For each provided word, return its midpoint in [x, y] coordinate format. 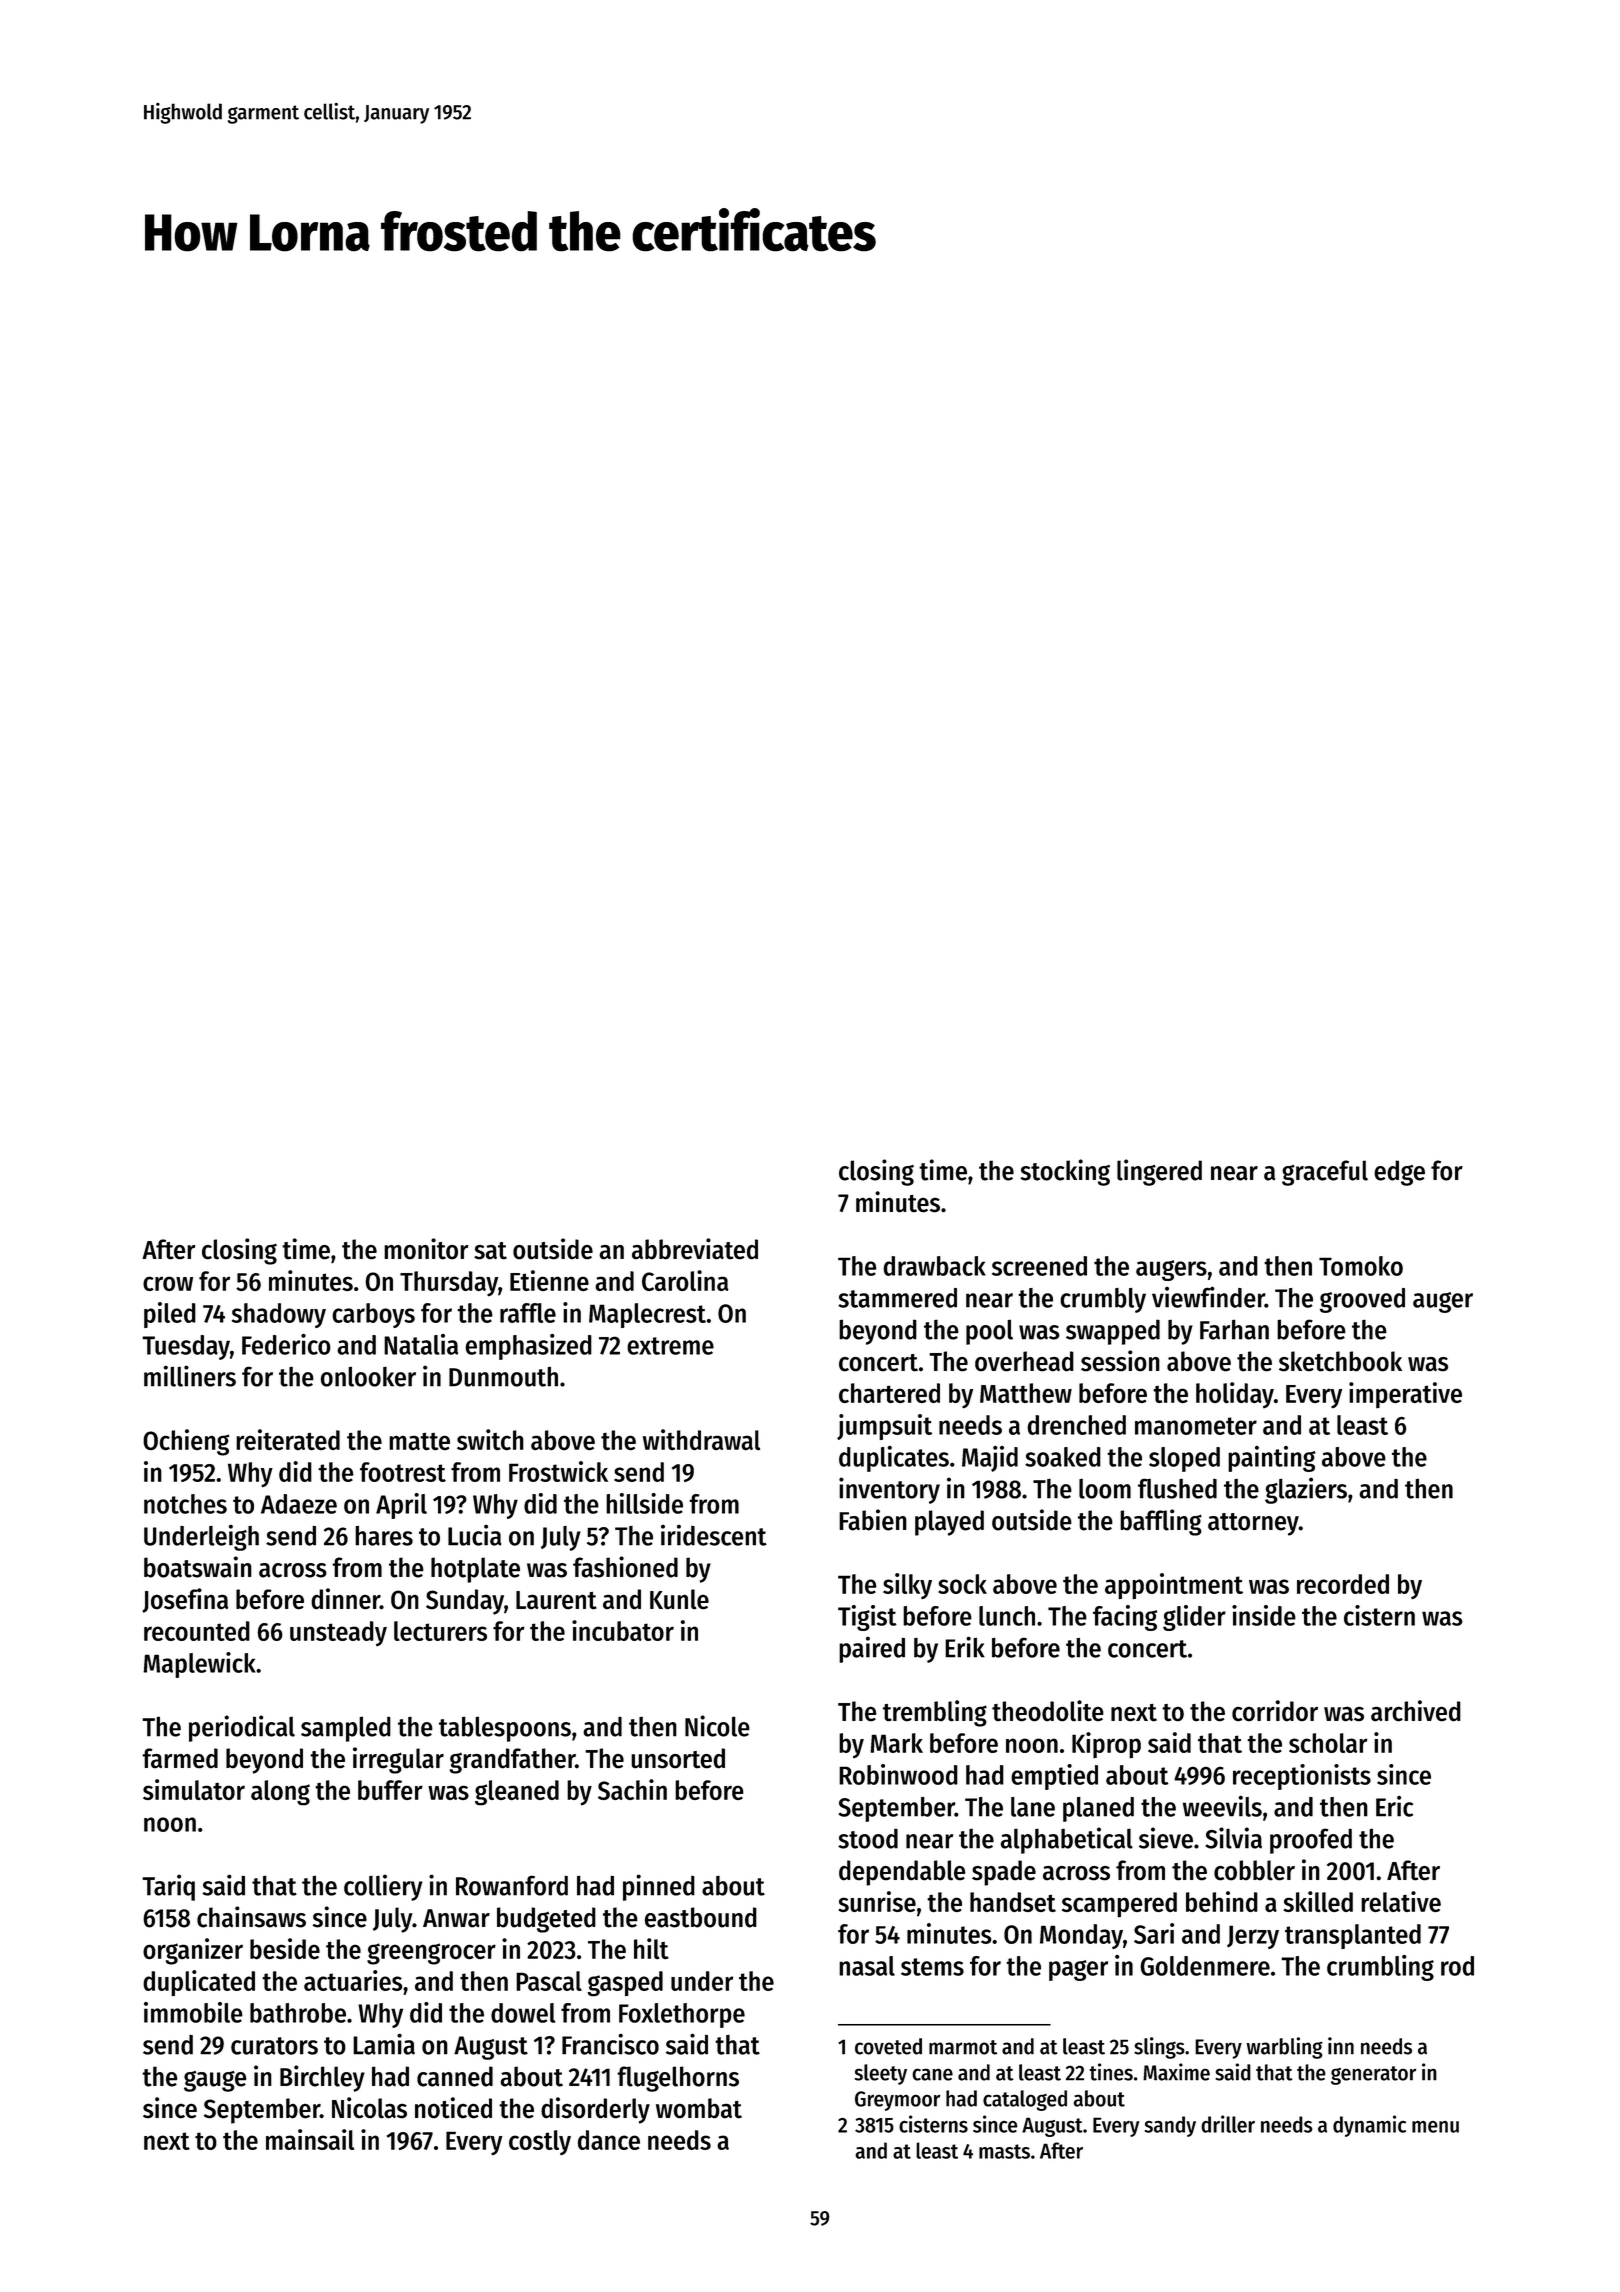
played [949, 1523]
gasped [625, 1984]
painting [1272, 1459]
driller [1228, 2124]
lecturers [440, 1631]
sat [490, 1251]
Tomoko [1361, 1266]
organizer [193, 1951]
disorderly [595, 2110]
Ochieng [186, 1442]
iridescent [714, 1535]
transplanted [1353, 1936]
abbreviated [695, 1249]
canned [455, 2076]
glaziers [1306, 1490]
